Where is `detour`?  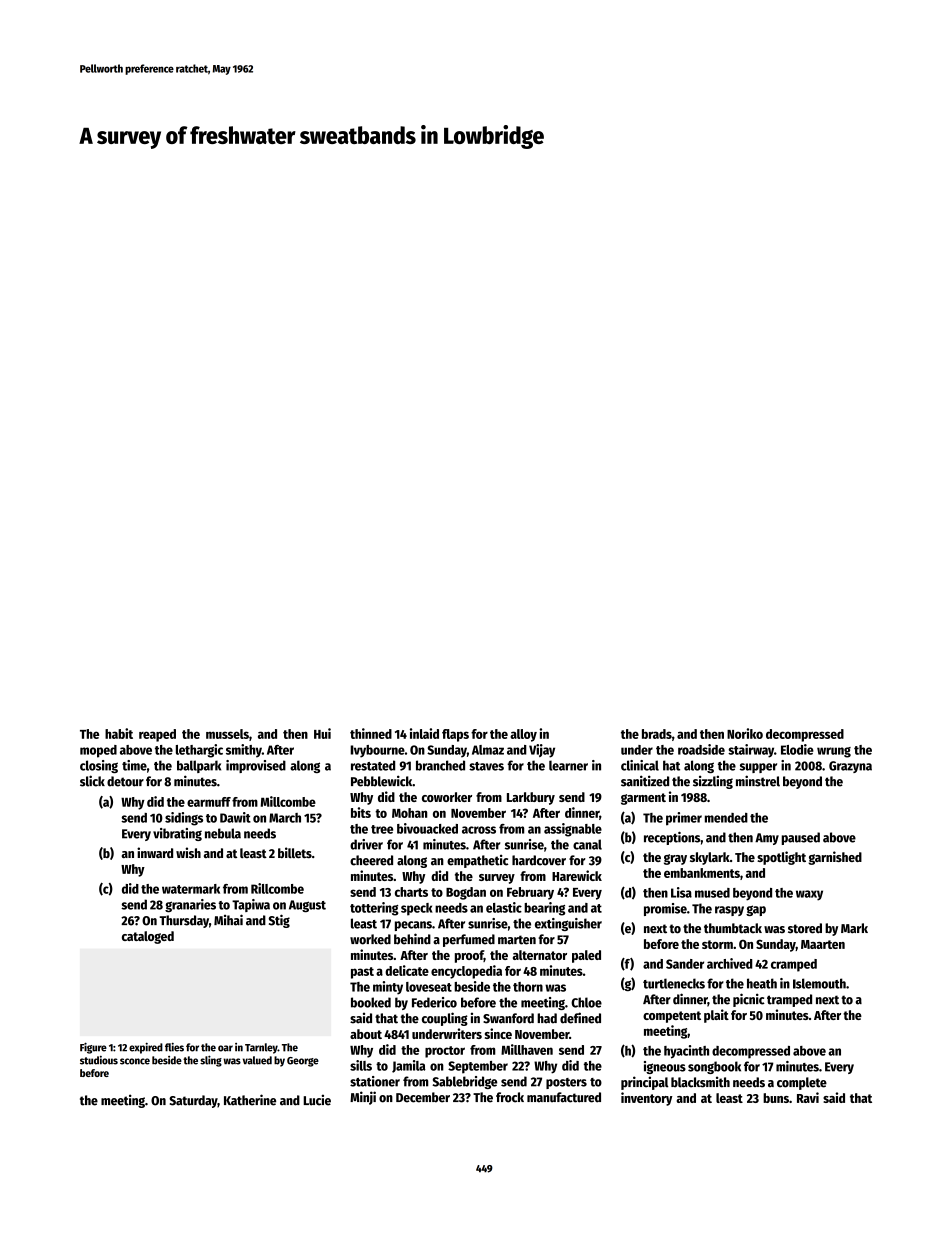 detour is located at coordinates (125, 781).
